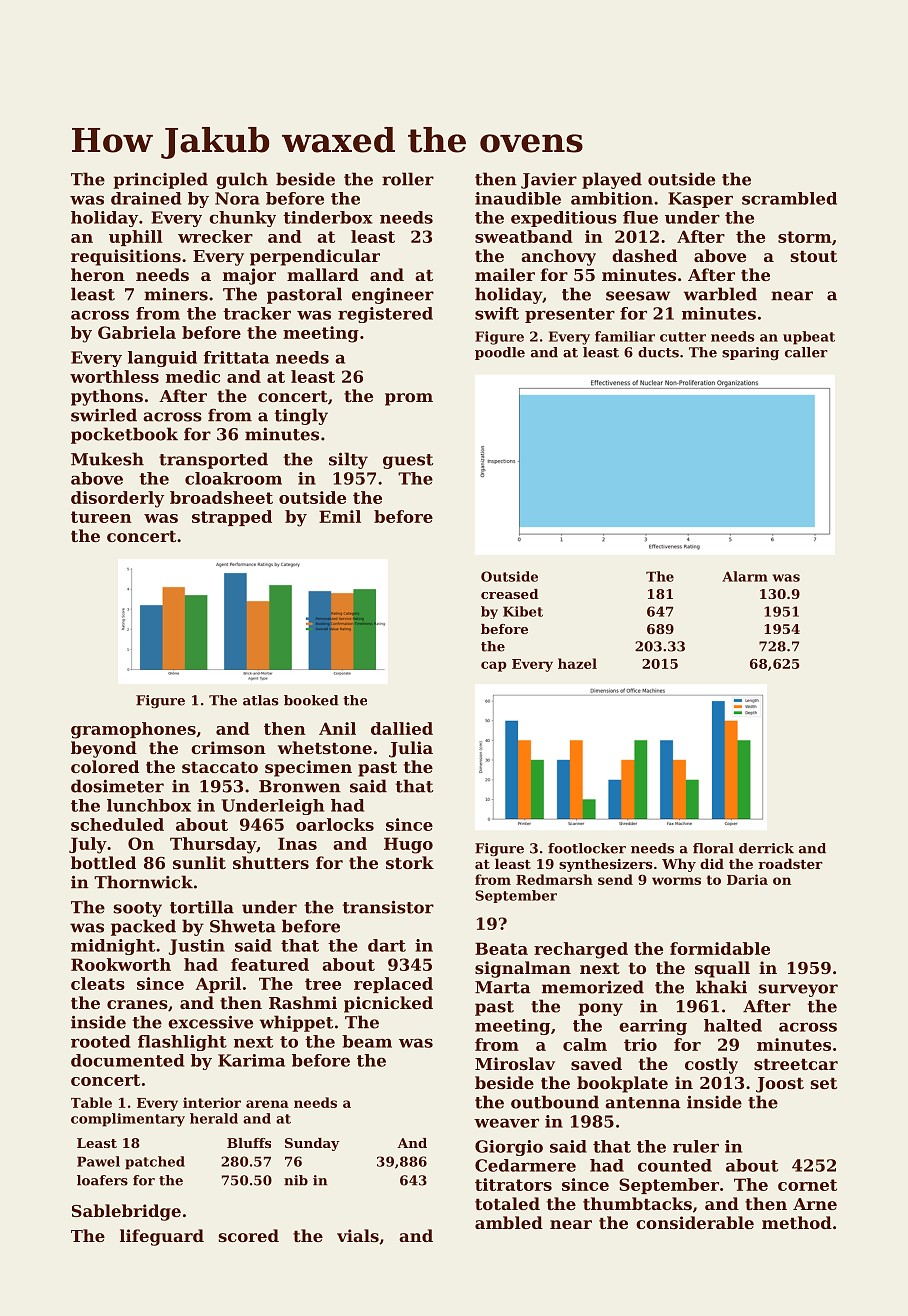  What do you see at coordinates (501, 948) in the document?
I see `Beata` at bounding box center [501, 948].
